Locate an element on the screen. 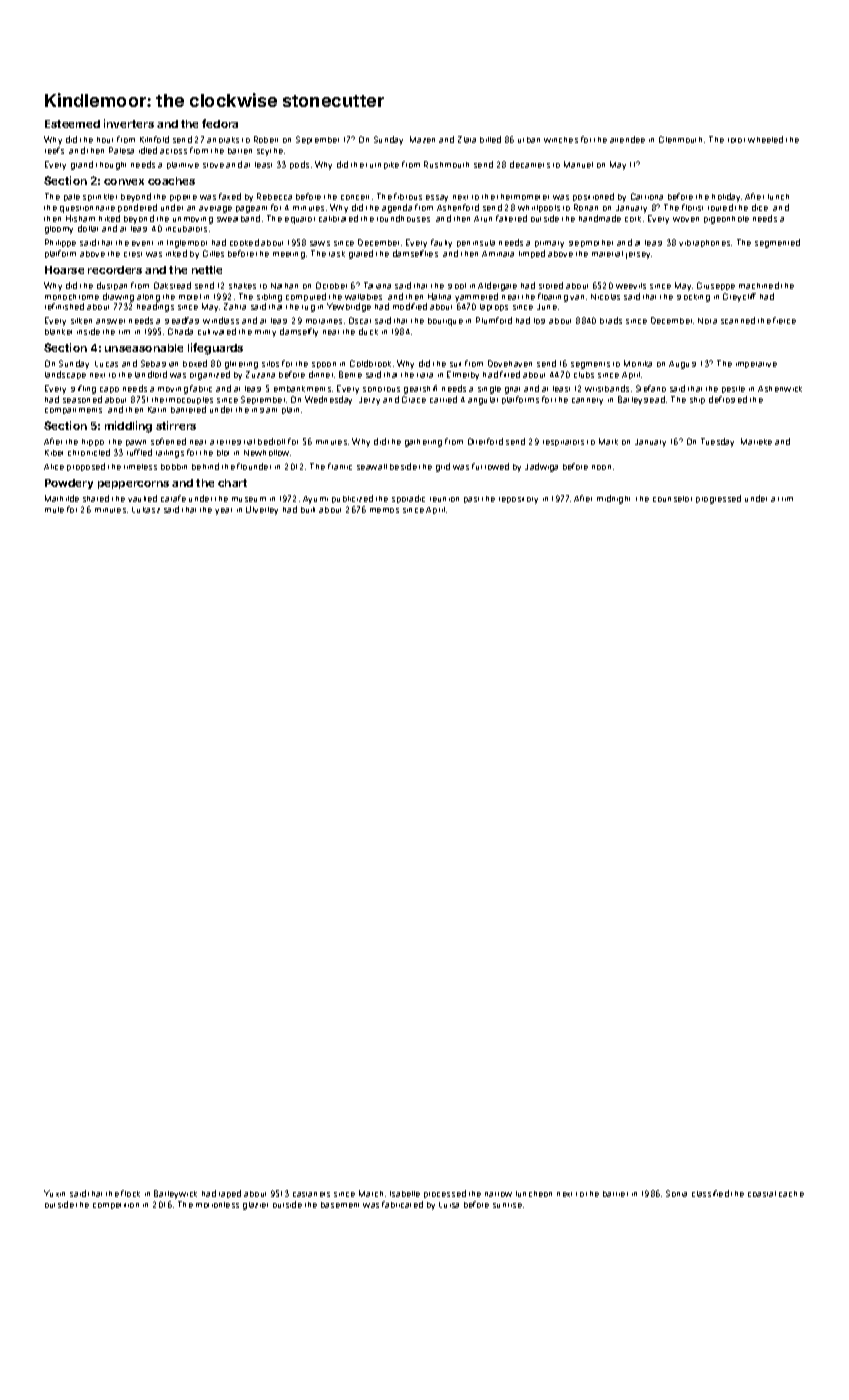 The width and height of the screenshot is (849, 1400). barrier is located at coordinates (615, 1194).
